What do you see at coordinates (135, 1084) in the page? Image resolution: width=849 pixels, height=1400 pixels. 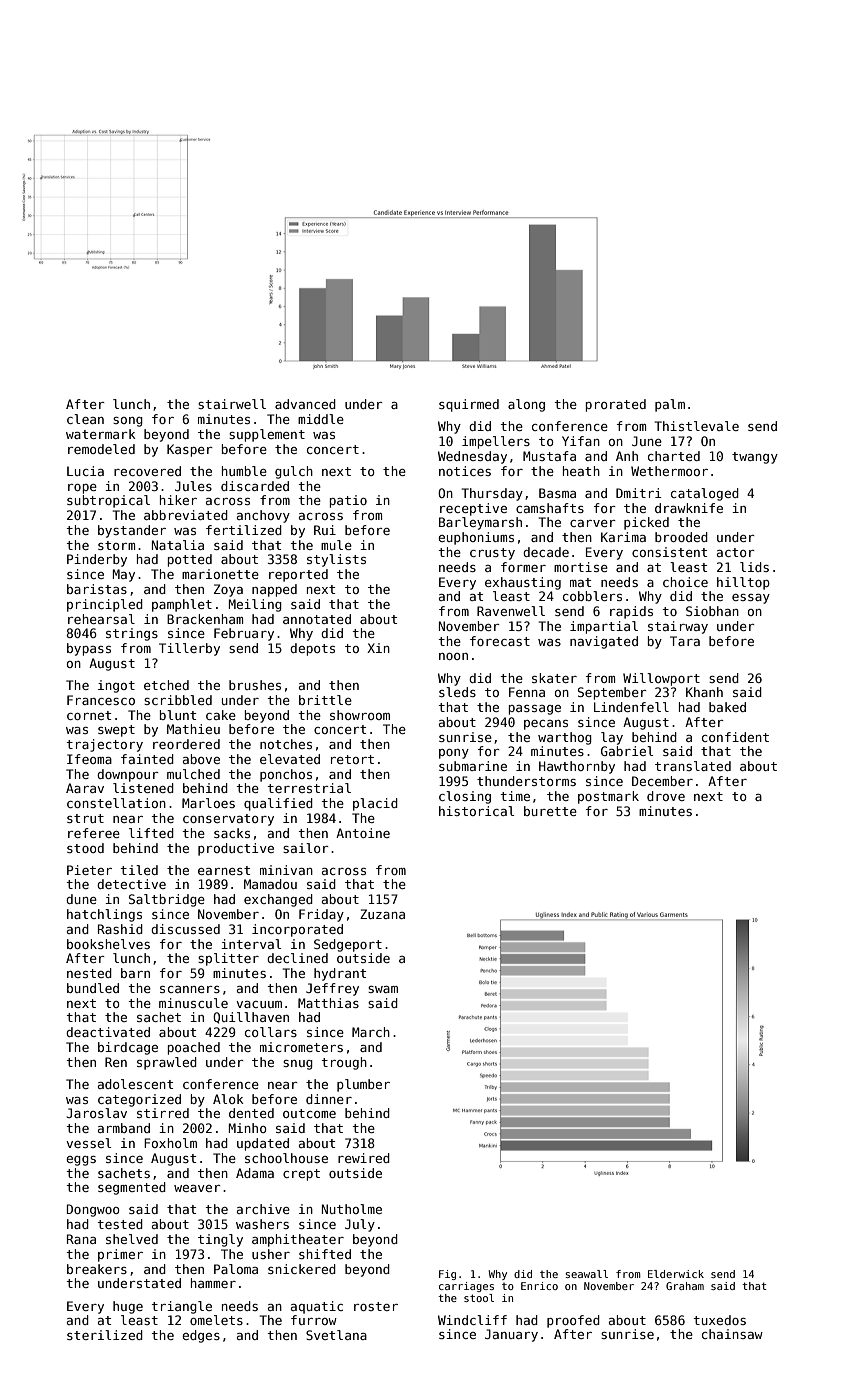 I see `adolescent` at bounding box center [135, 1084].
